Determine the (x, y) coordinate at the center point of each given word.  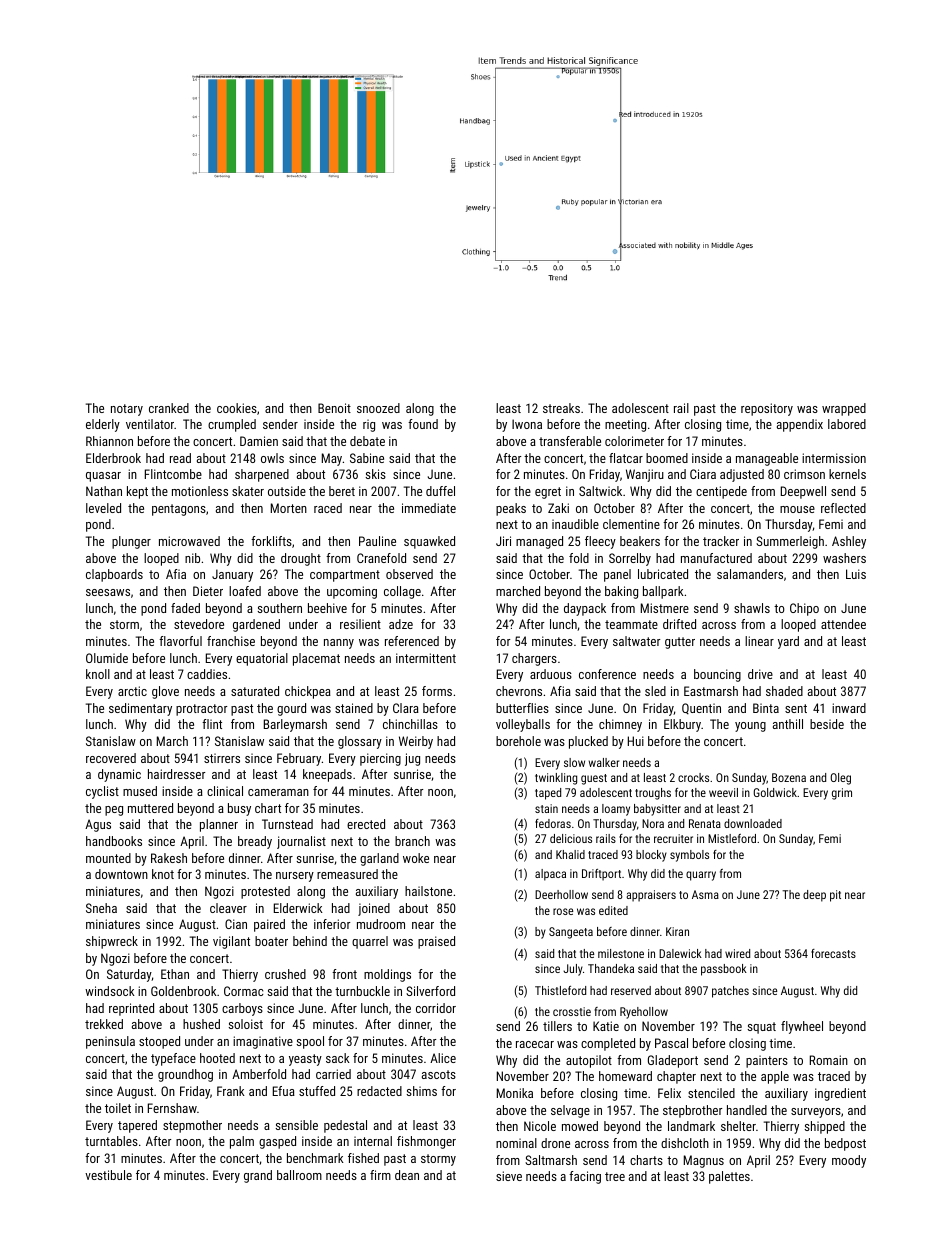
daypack (585, 609)
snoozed (378, 408)
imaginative (263, 1042)
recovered (111, 758)
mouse (797, 509)
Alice (443, 1058)
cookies (237, 408)
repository (767, 409)
